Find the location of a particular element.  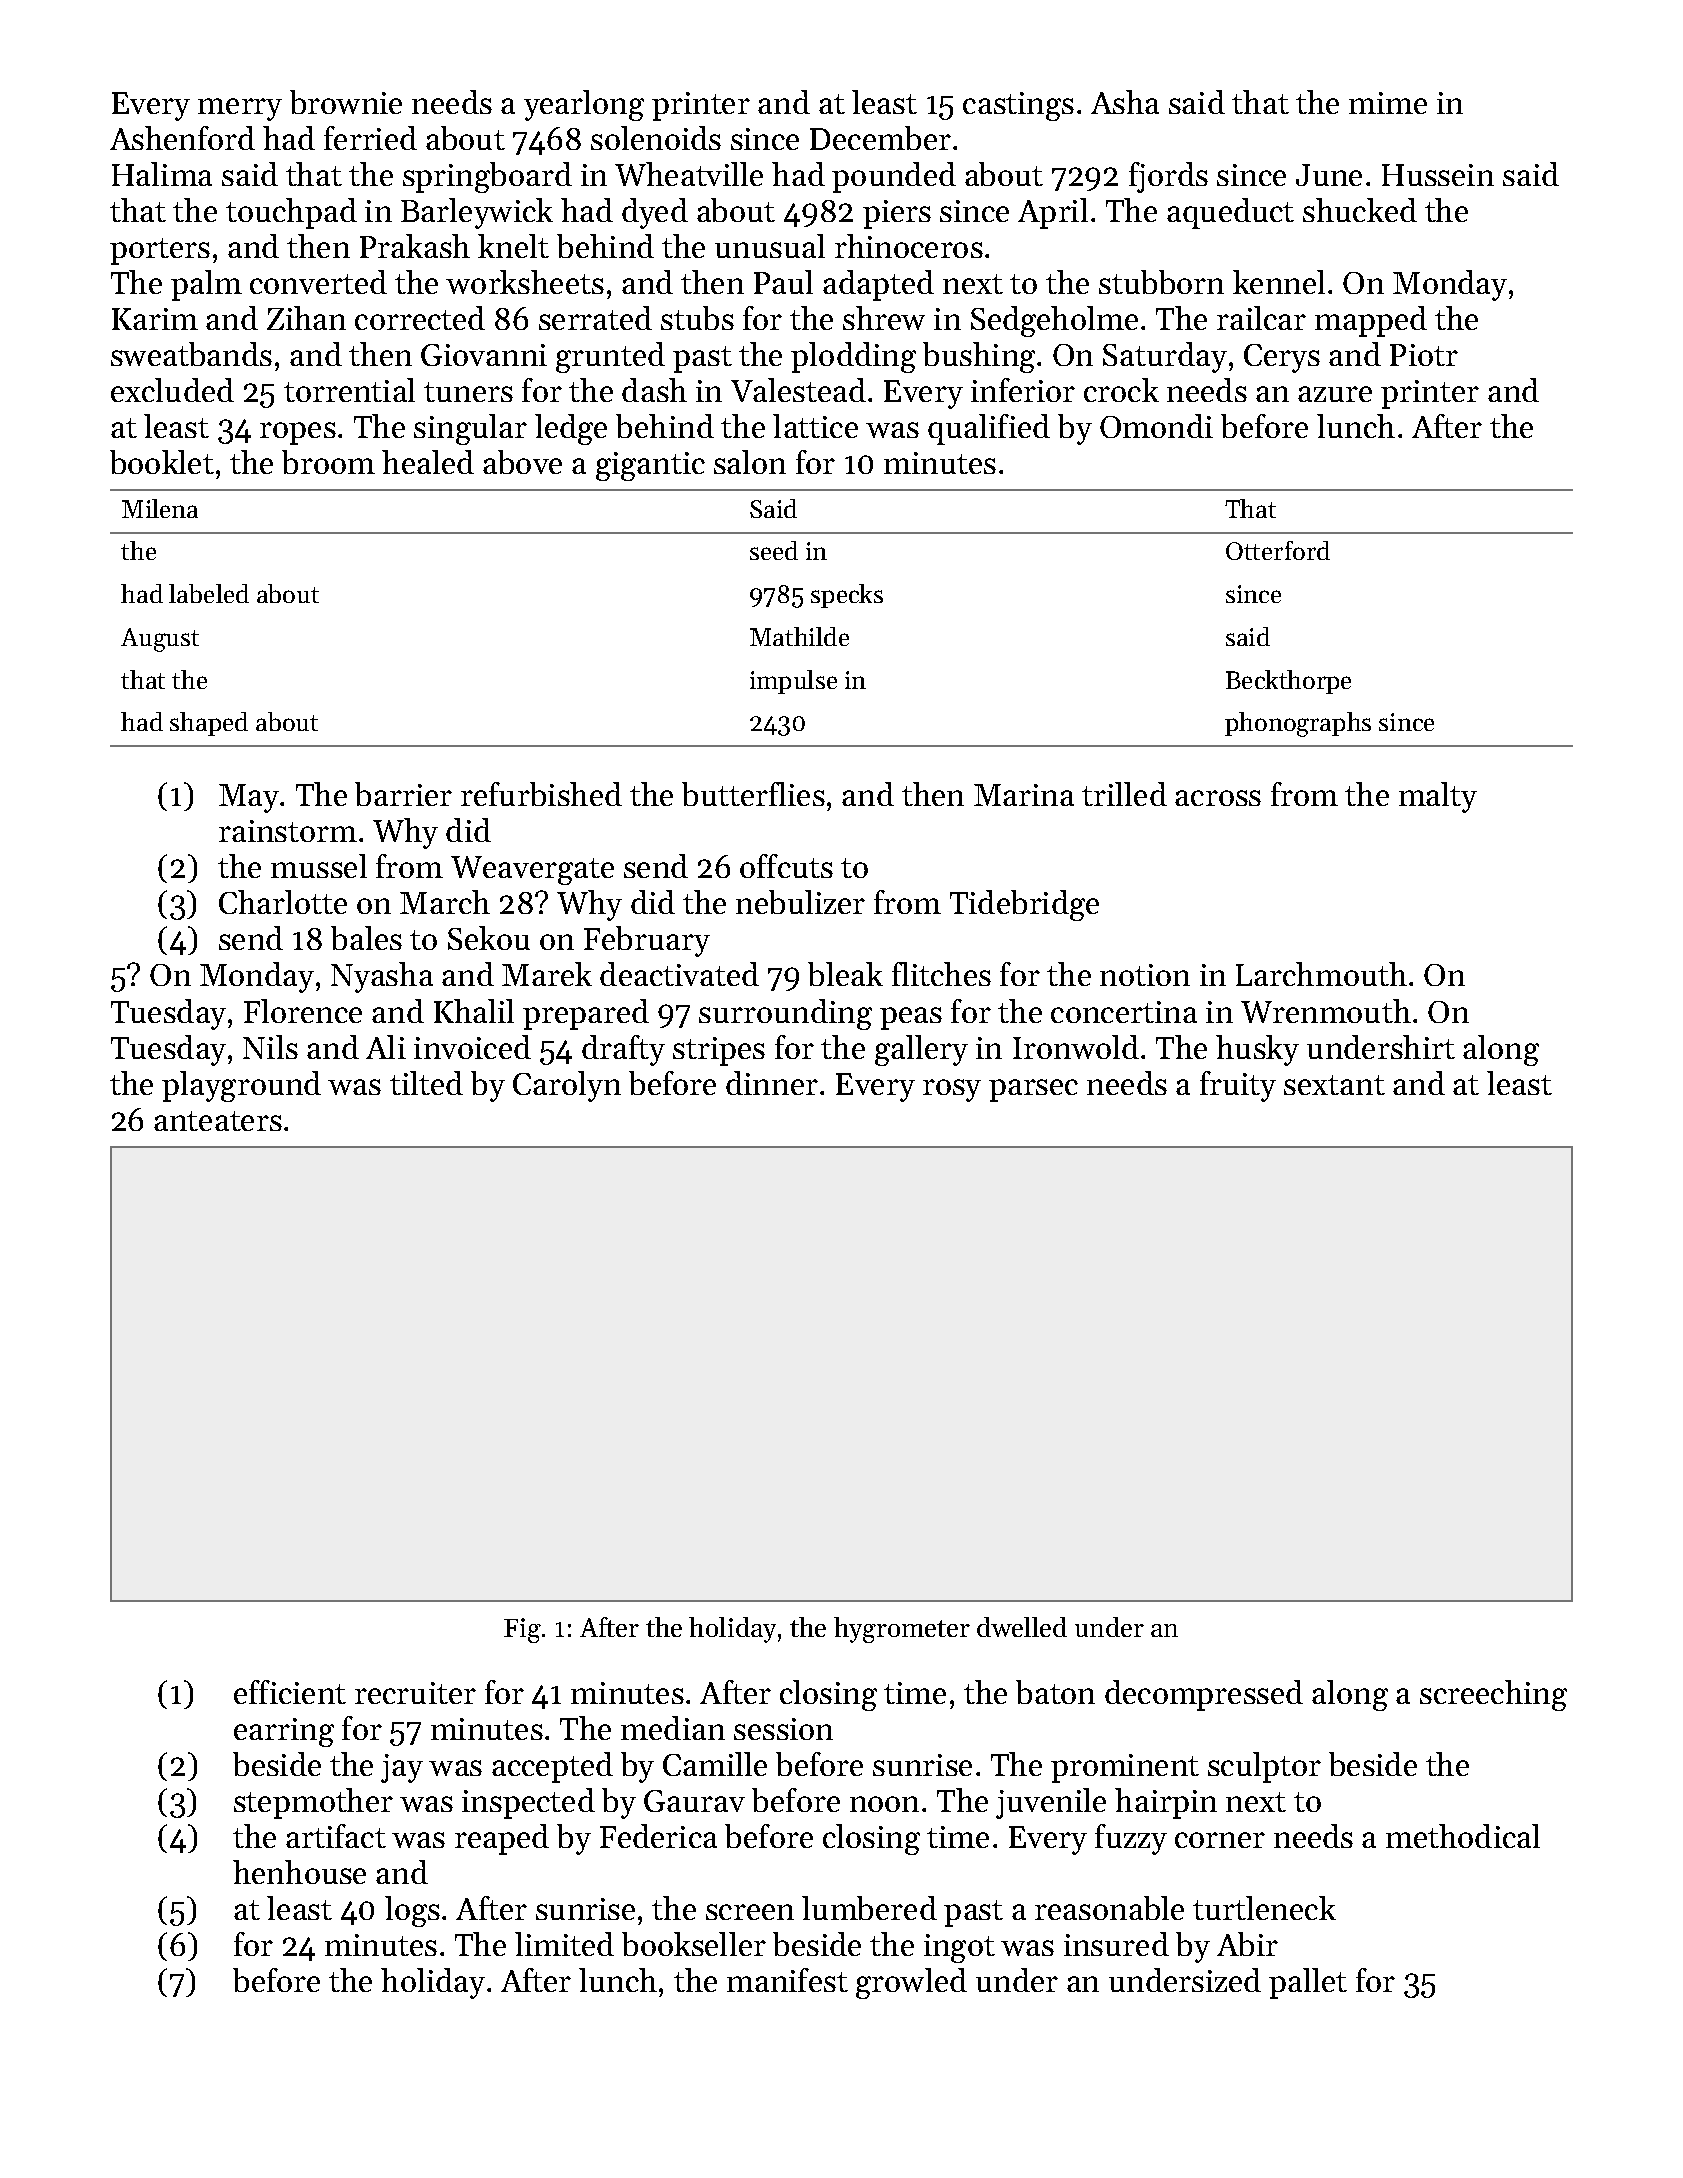

screen is located at coordinates (750, 1912).
